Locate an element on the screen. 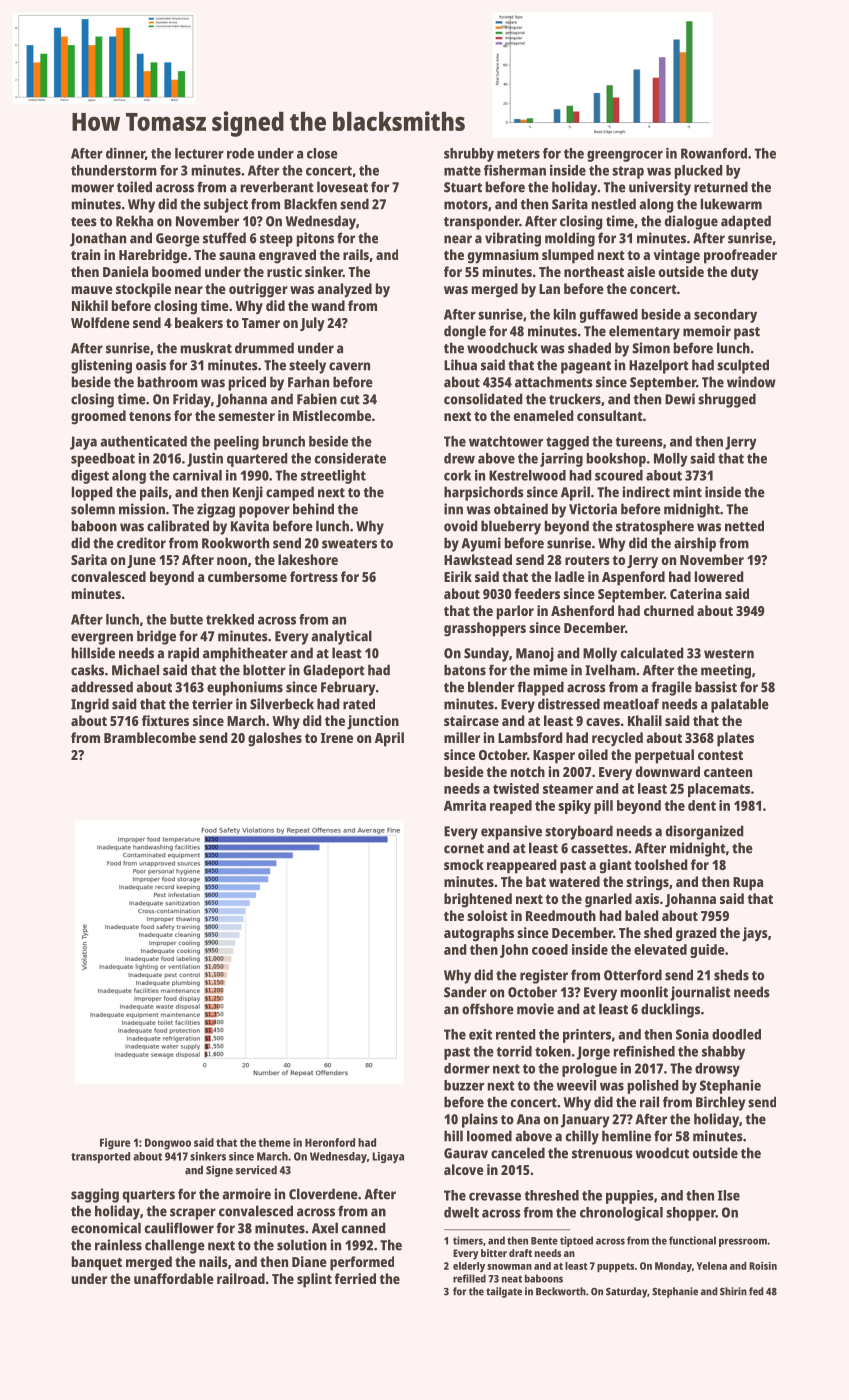 The width and height of the screenshot is (849, 1400). prologue is located at coordinates (589, 1070).
